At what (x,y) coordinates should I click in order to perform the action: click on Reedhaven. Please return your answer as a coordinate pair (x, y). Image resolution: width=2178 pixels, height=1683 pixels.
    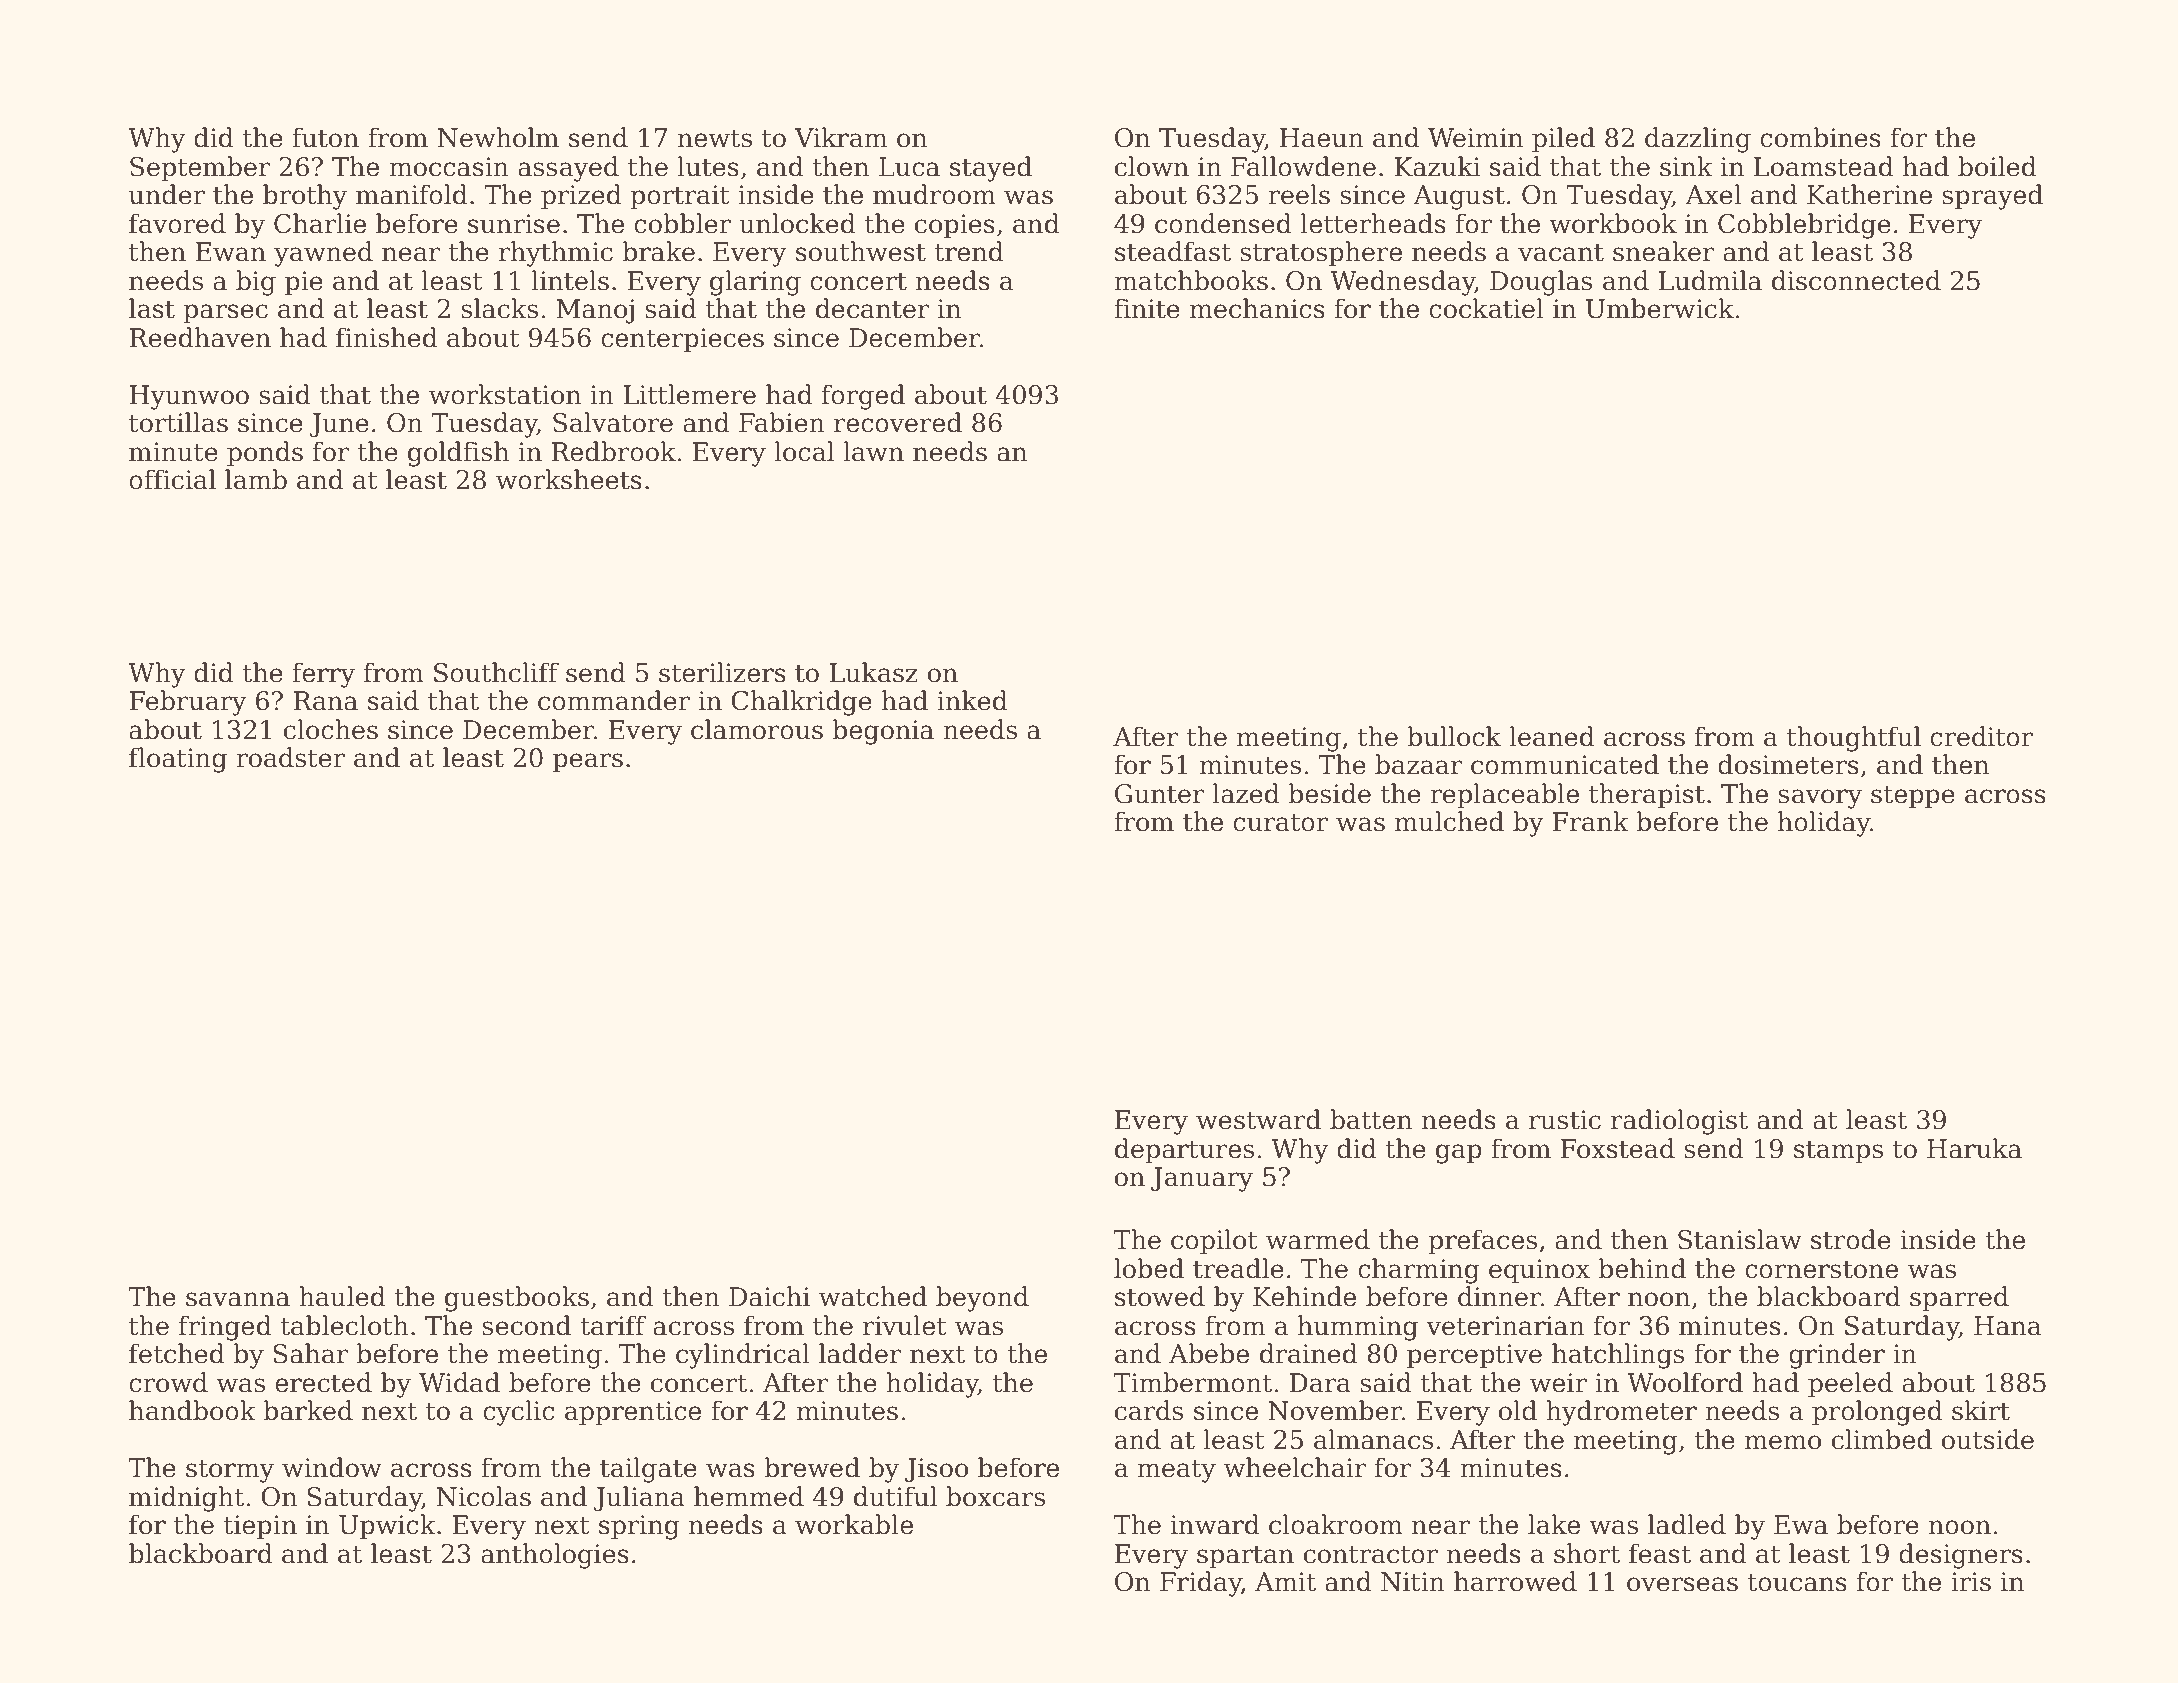
    Looking at the image, I should click on (200, 337).
